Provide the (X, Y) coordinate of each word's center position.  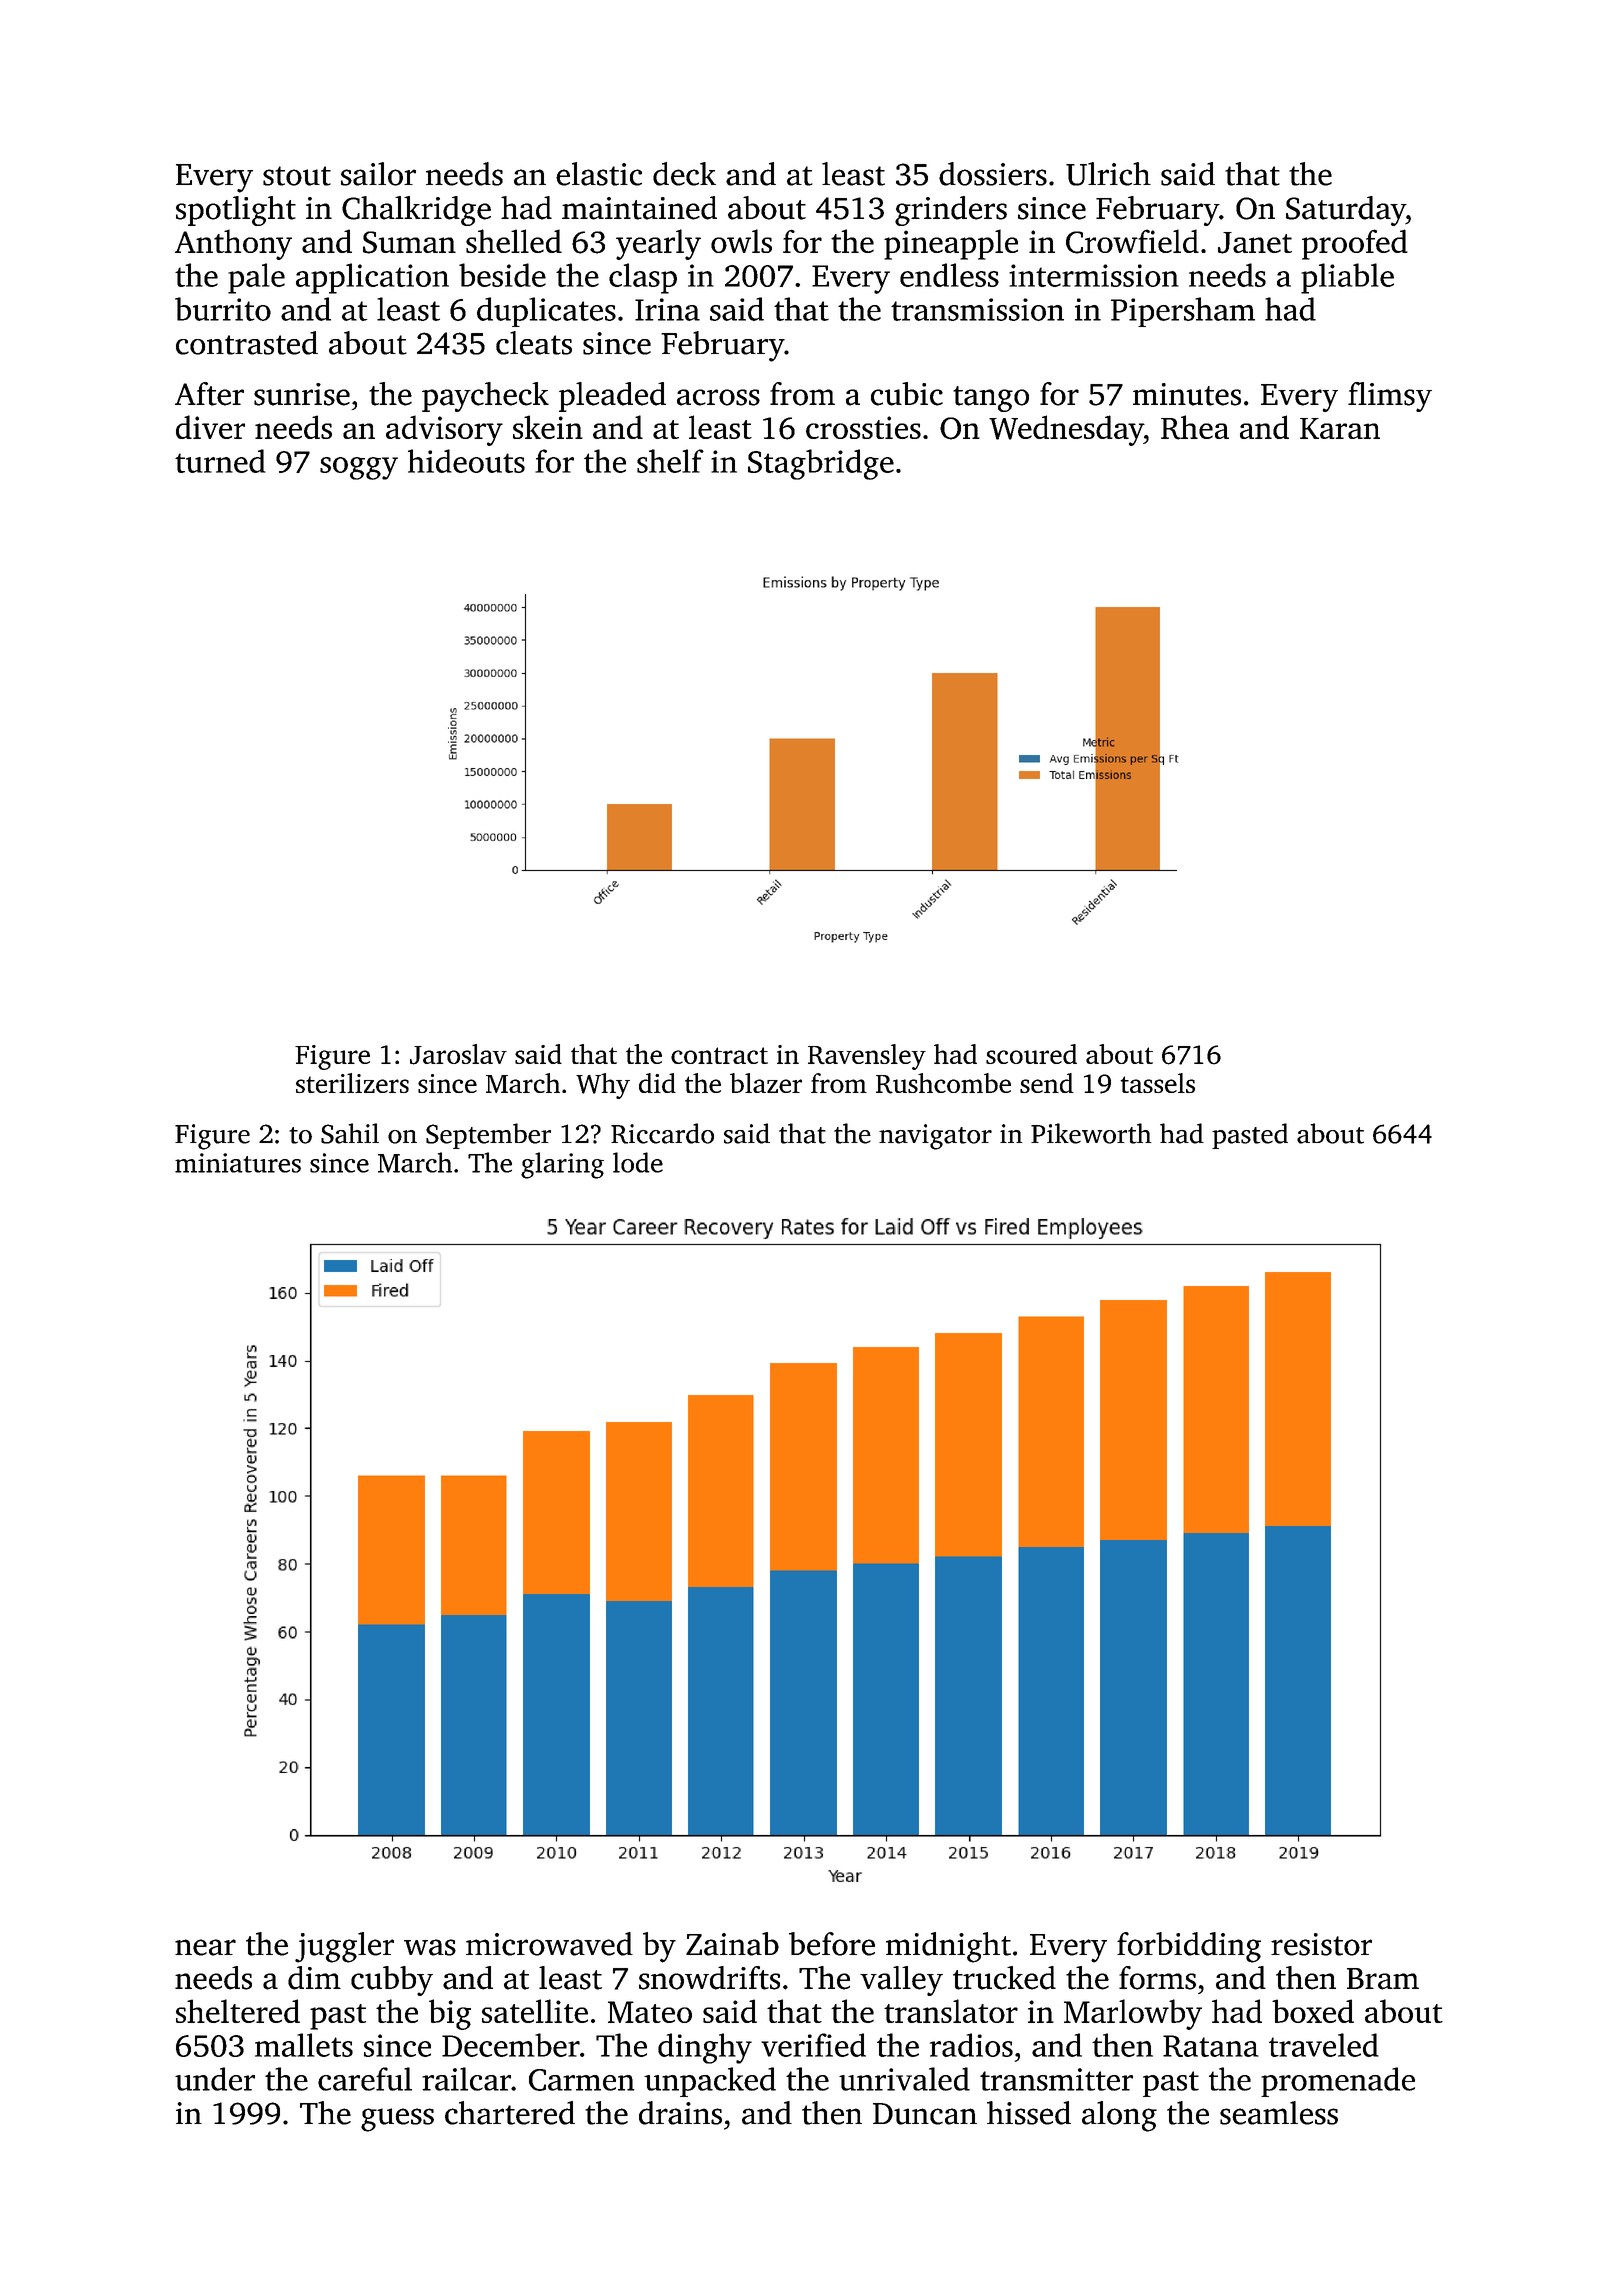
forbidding (1189, 1947)
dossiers (993, 174)
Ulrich (1108, 174)
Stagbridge (821, 464)
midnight (948, 1947)
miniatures (238, 1163)
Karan (1340, 428)
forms (1157, 1978)
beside (502, 275)
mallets (304, 2045)
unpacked (710, 2082)
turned (220, 461)
